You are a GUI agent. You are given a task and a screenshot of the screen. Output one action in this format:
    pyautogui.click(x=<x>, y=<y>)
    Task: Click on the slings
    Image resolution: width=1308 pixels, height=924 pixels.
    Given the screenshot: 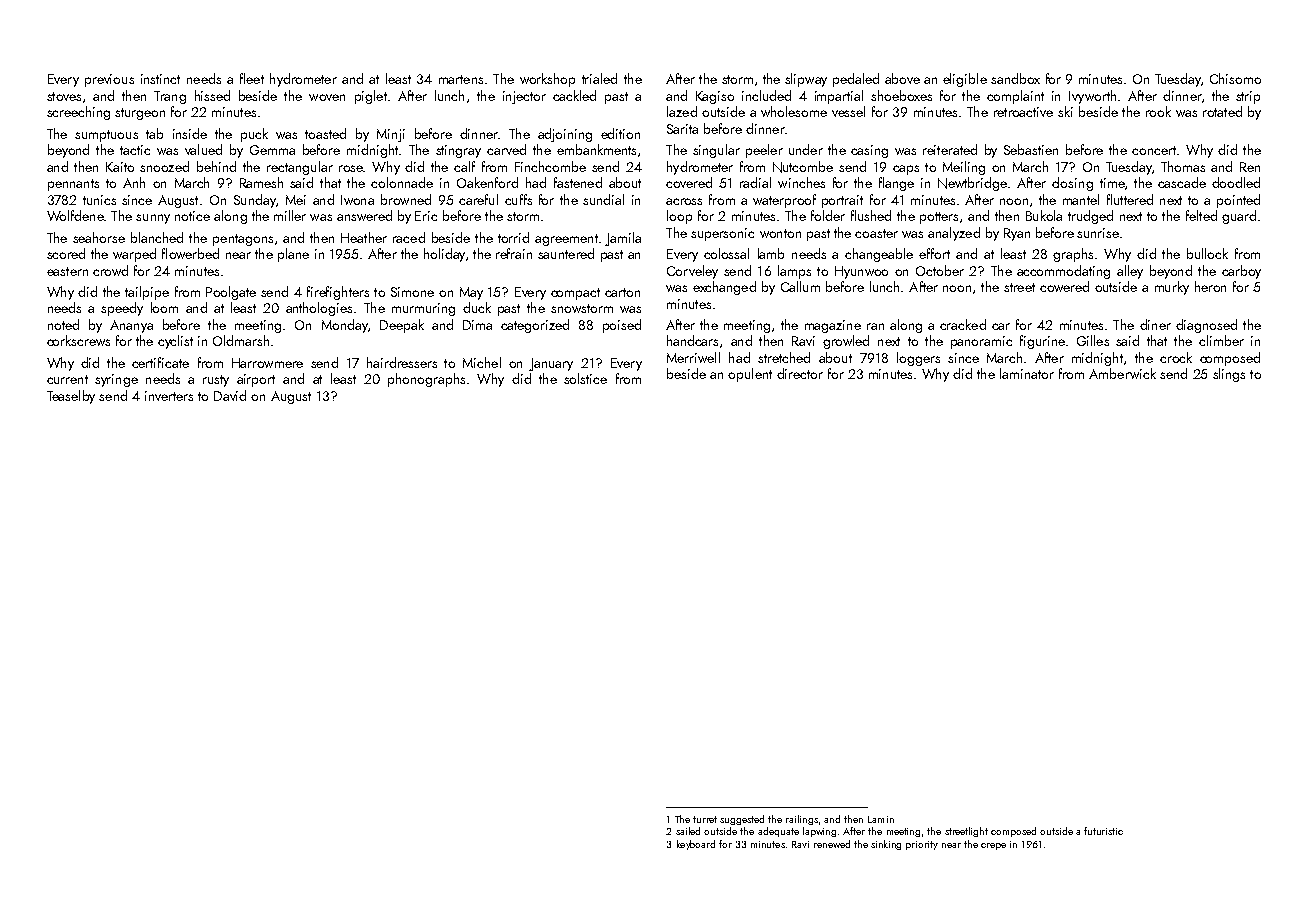 What is the action you would take?
    pyautogui.click(x=1229, y=375)
